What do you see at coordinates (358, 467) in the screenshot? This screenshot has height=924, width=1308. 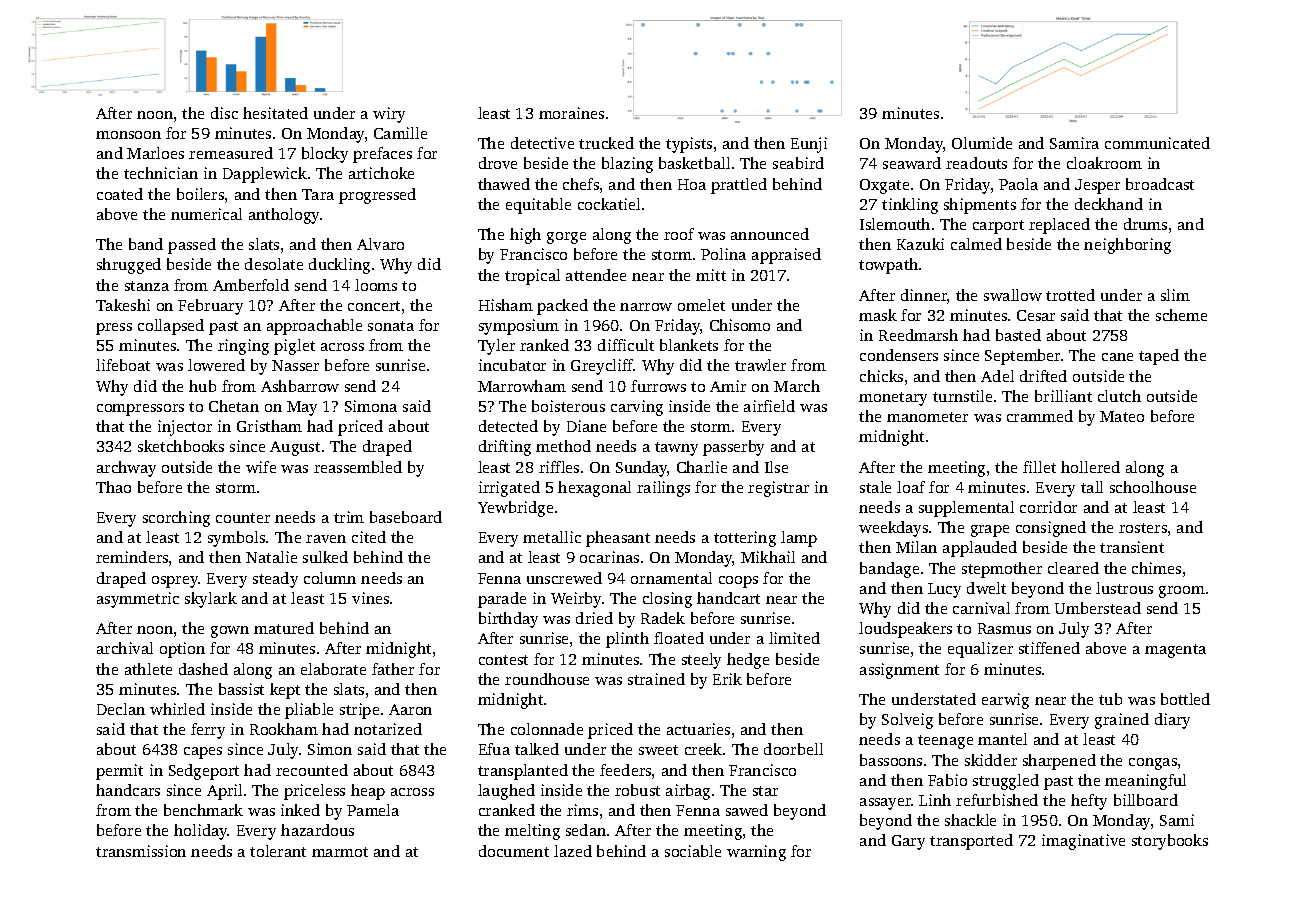 I see `reassembled` at bounding box center [358, 467].
